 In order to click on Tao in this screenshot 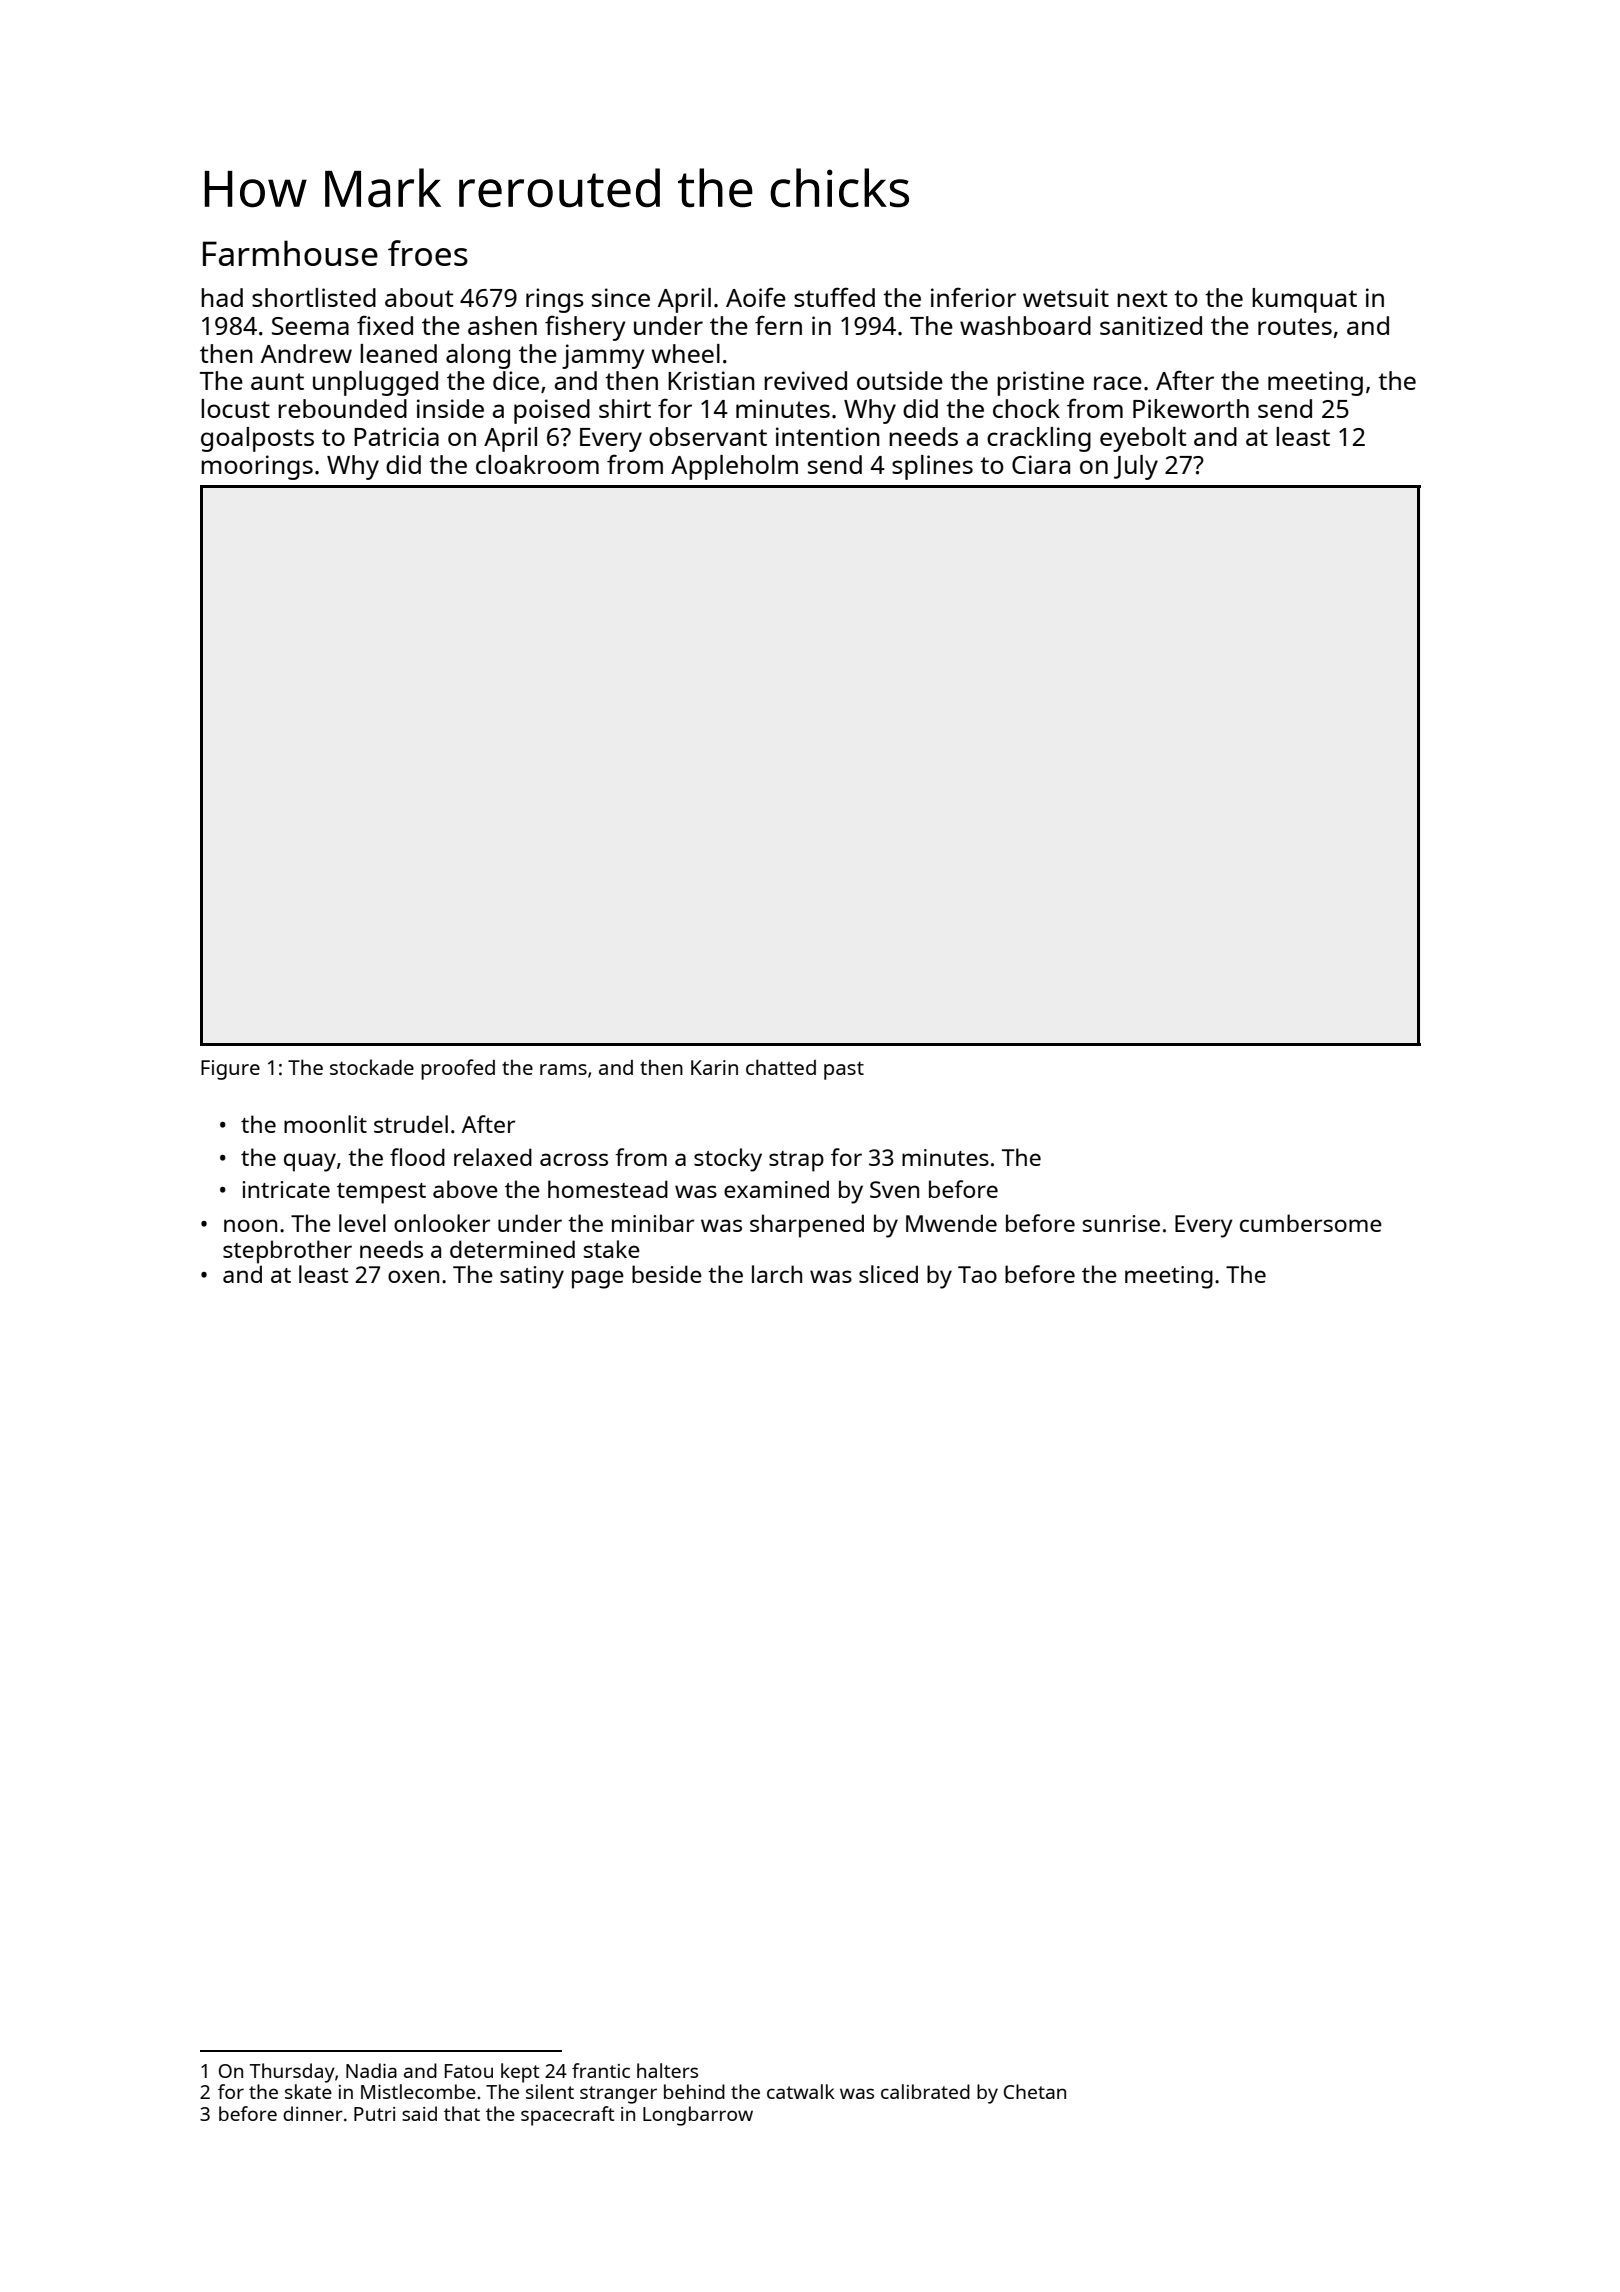, I will do `click(977, 1274)`.
